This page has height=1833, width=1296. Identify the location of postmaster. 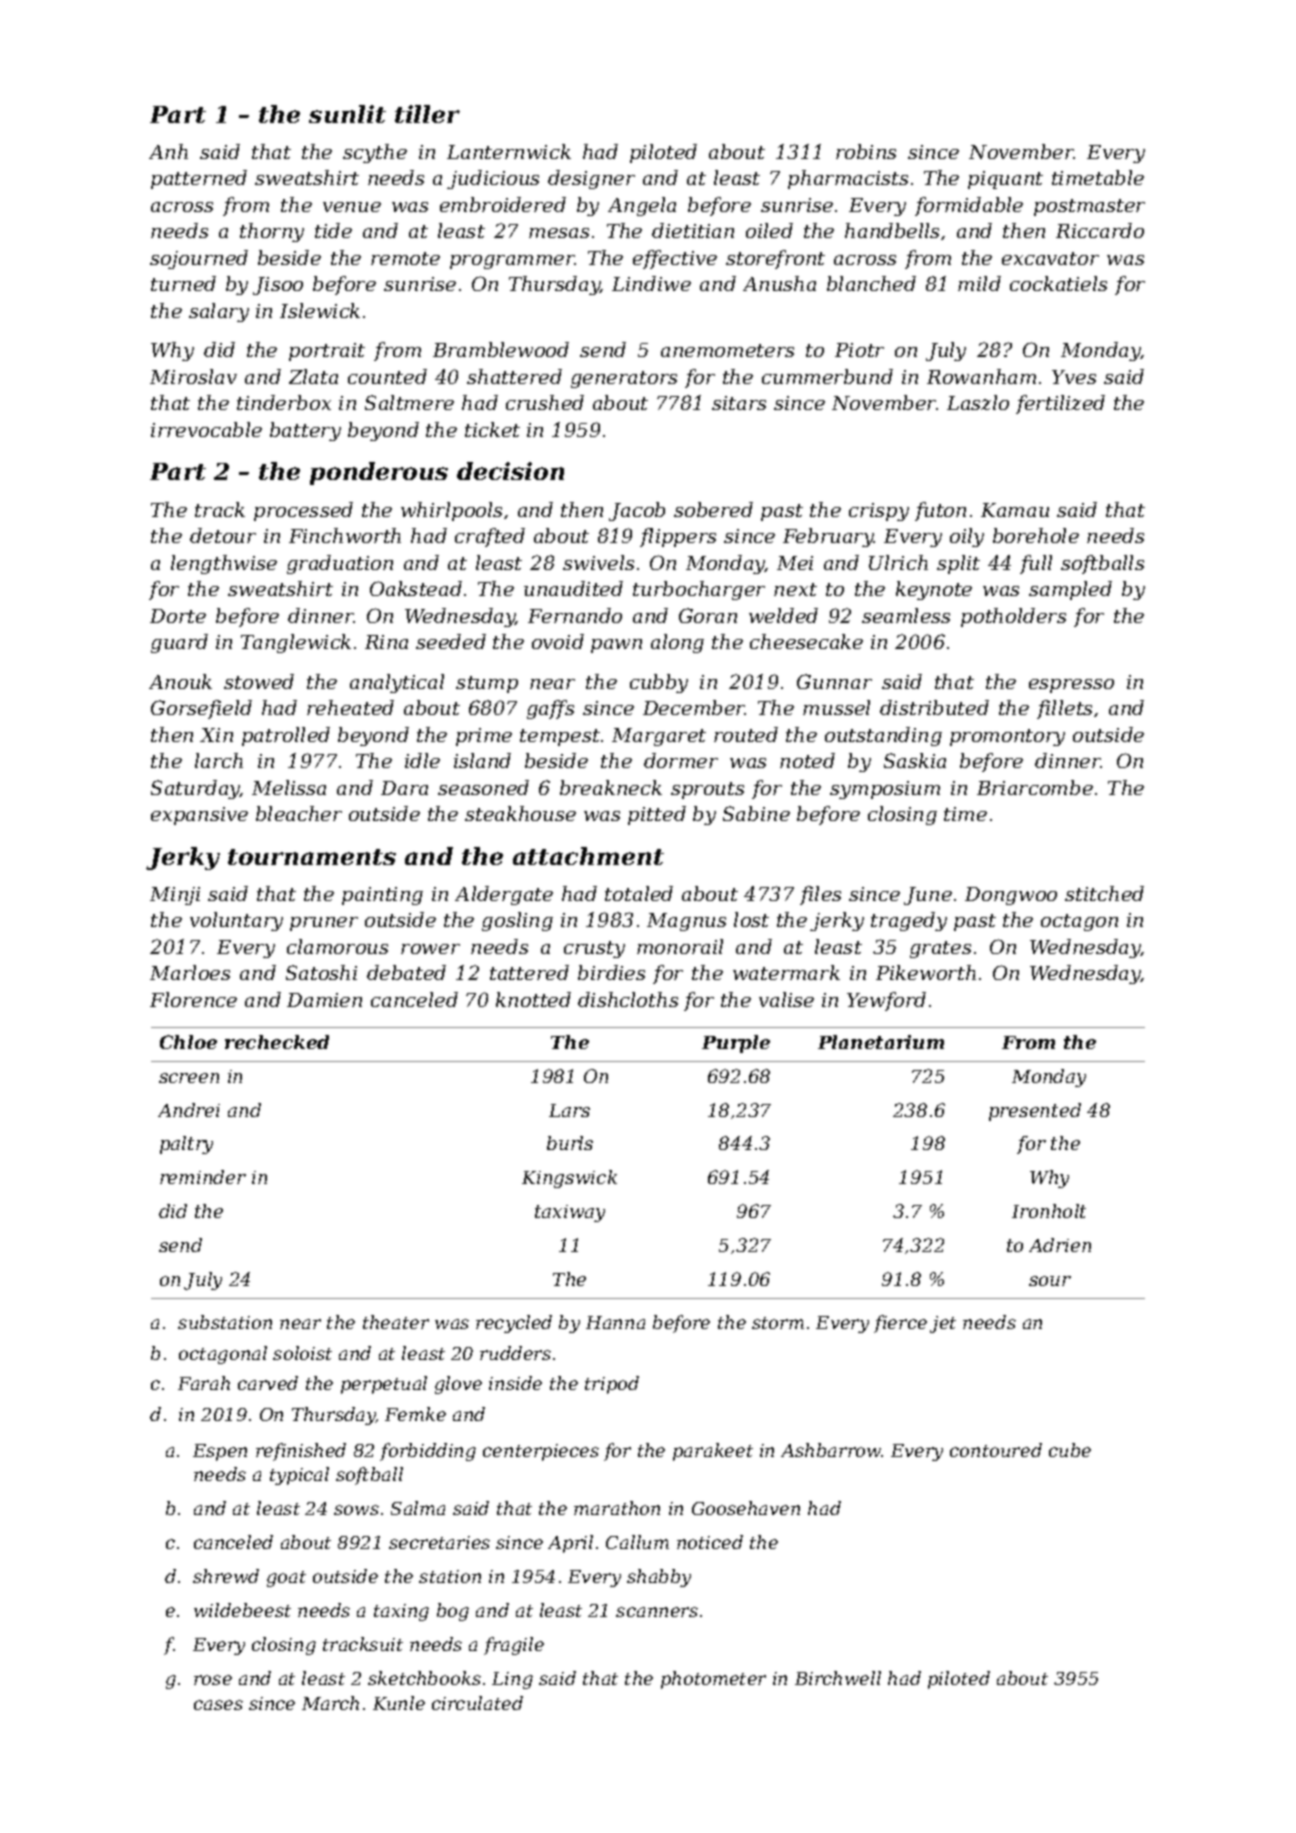
(1089, 207).
